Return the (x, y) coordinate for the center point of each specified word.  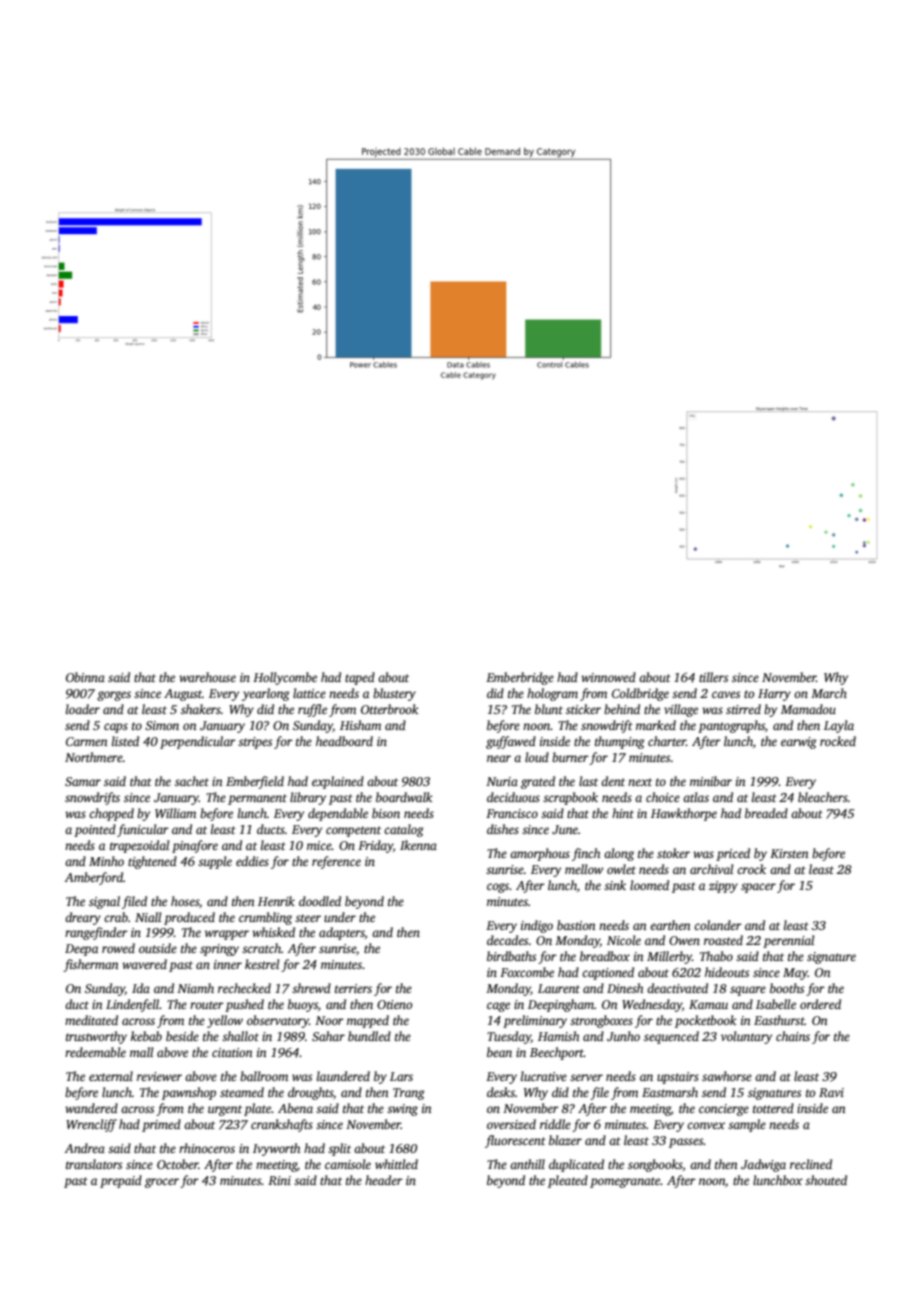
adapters (342, 933)
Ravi (831, 1092)
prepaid (121, 1181)
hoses (185, 901)
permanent (257, 799)
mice (319, 845)
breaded (766, 813)
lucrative (544, 1076)
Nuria (502, 781)
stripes (255, 743)
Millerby (669, 957)
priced (733, 854)
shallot (240, 1036)
